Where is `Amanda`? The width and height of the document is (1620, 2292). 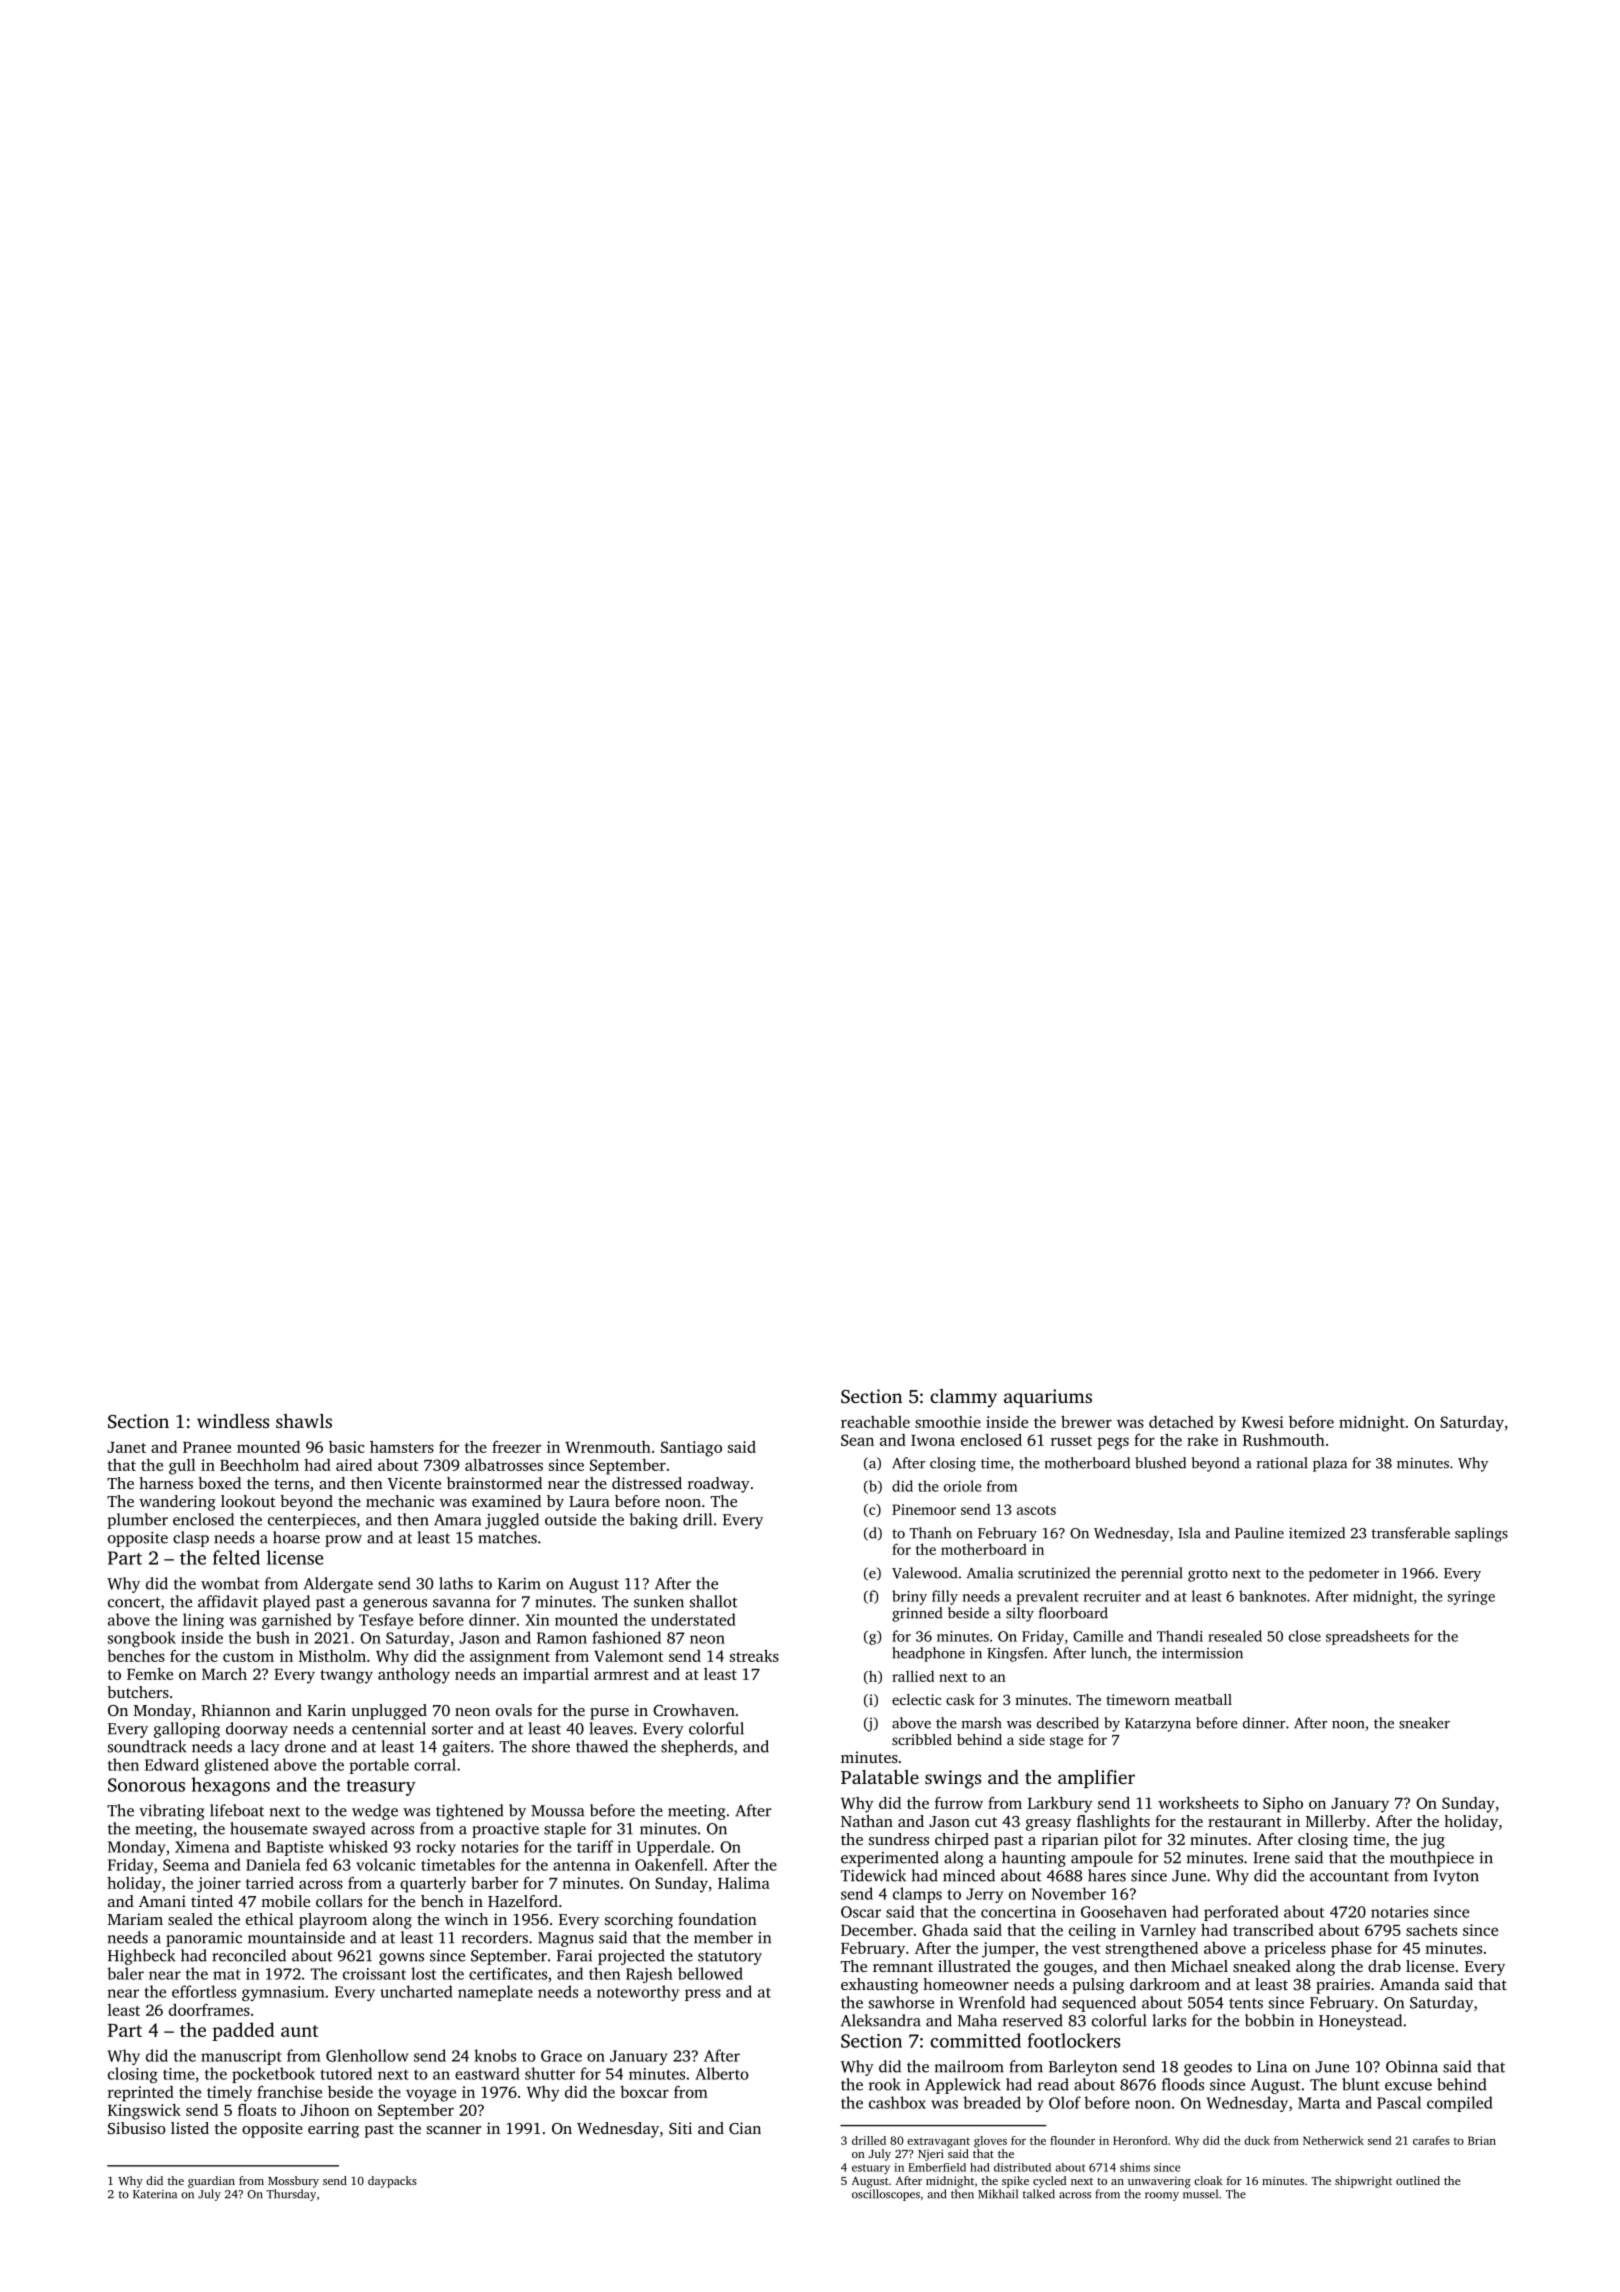 Amanda is located at coordinates (1410, 1984).
